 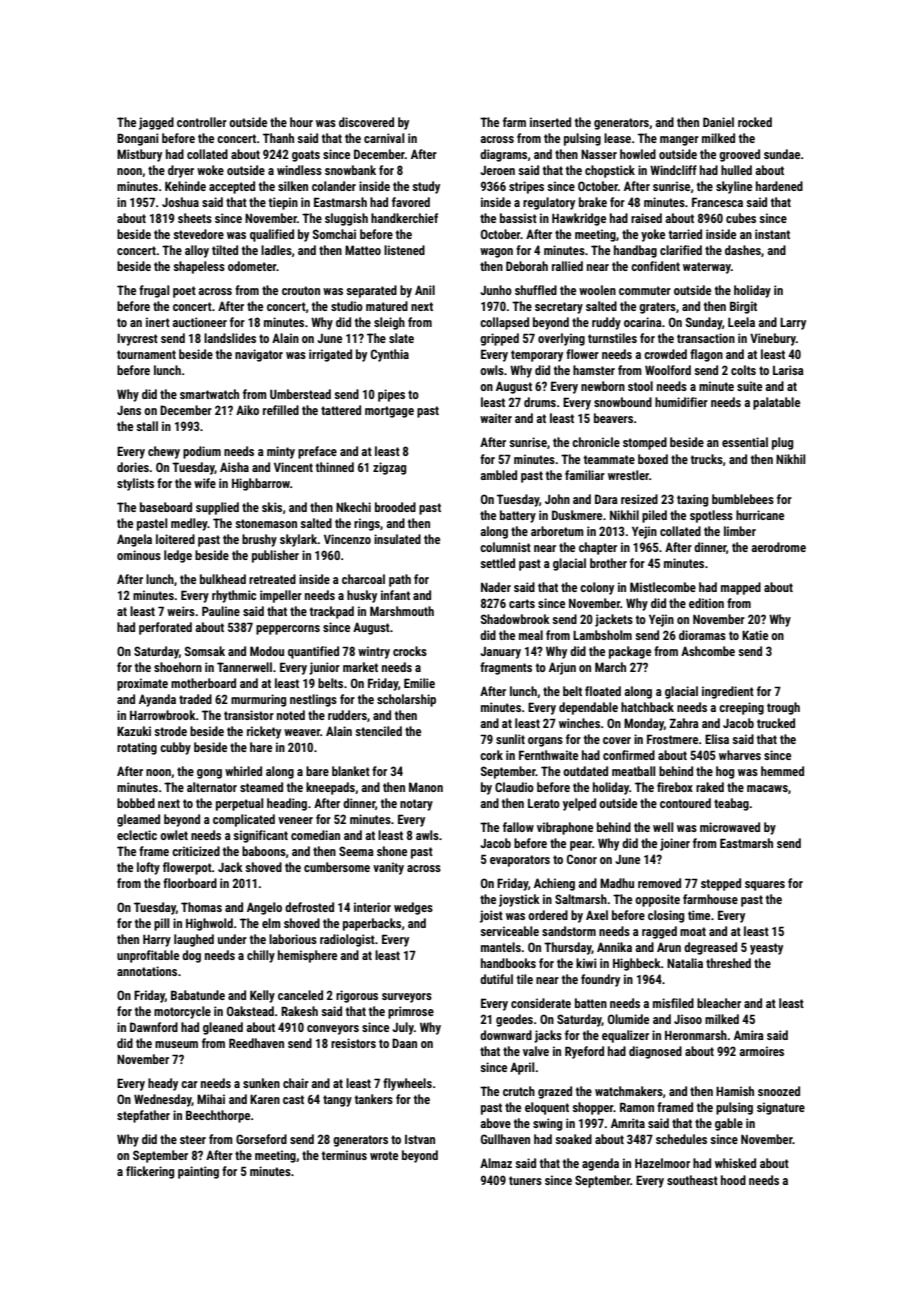 I want to click on Vincent, so click(x=293, y=467).
